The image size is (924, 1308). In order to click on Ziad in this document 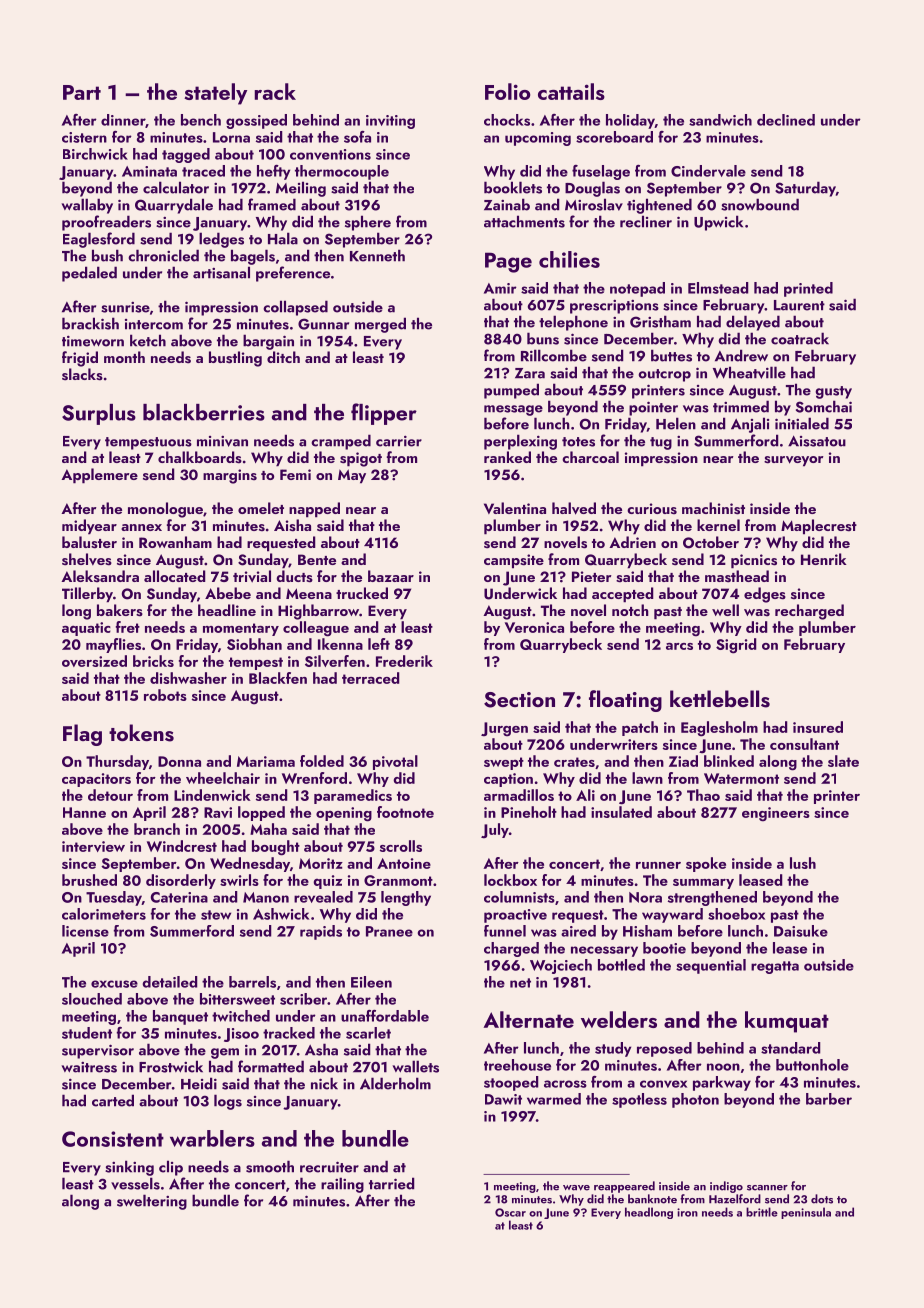, I will do `click(683, 761)`.
